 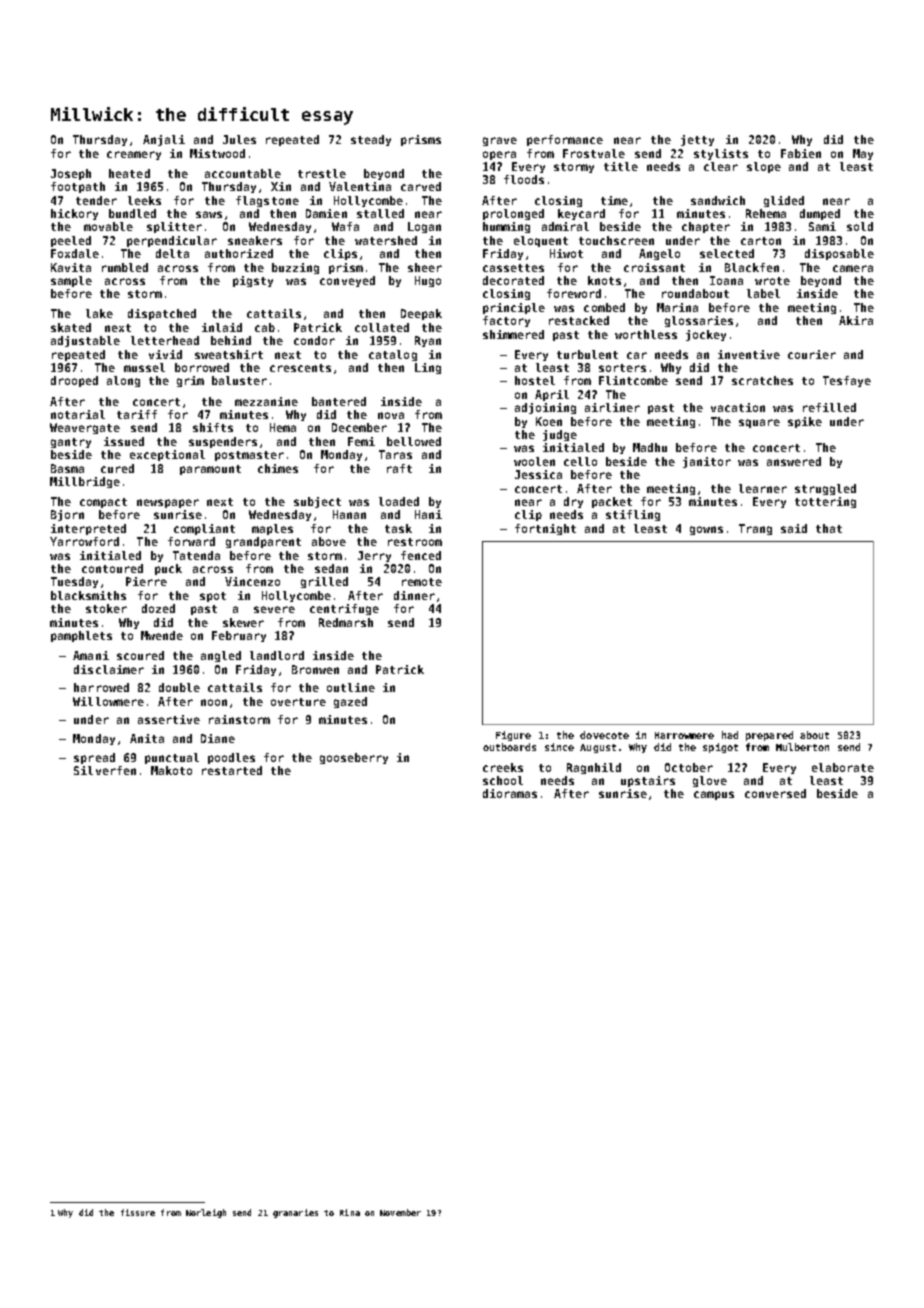 What do you see at coordinates (794, 528) in the screenshot?
I see `said` at bounding box center [794, 528].
